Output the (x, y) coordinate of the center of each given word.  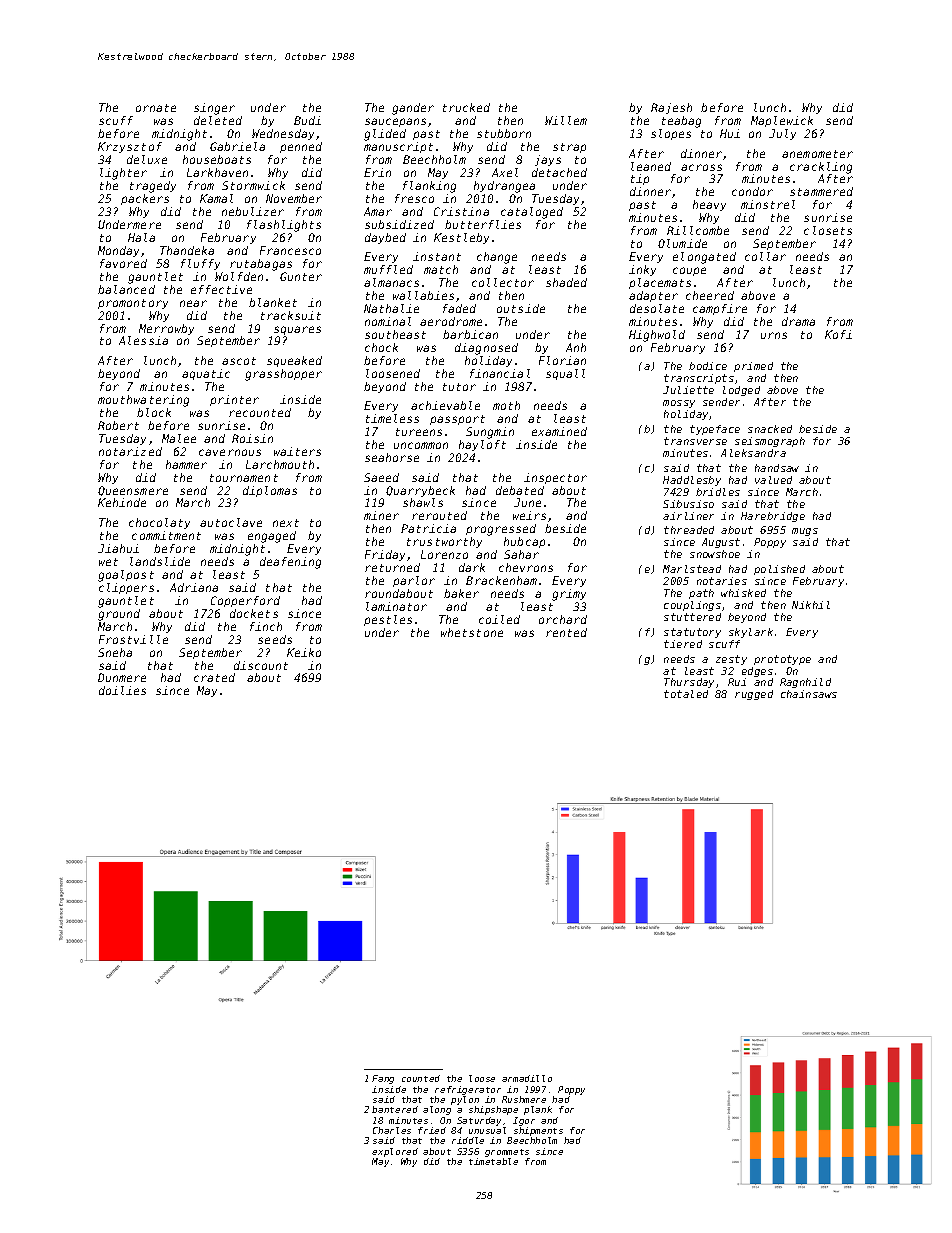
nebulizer (253, 211)
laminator (396, 606)
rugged (754, 695)
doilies (122, 690)
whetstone (472, 632)
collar (765, 256)
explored (395, 1152)
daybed (385, 238)
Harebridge (773, 517)
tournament (244, 478)
